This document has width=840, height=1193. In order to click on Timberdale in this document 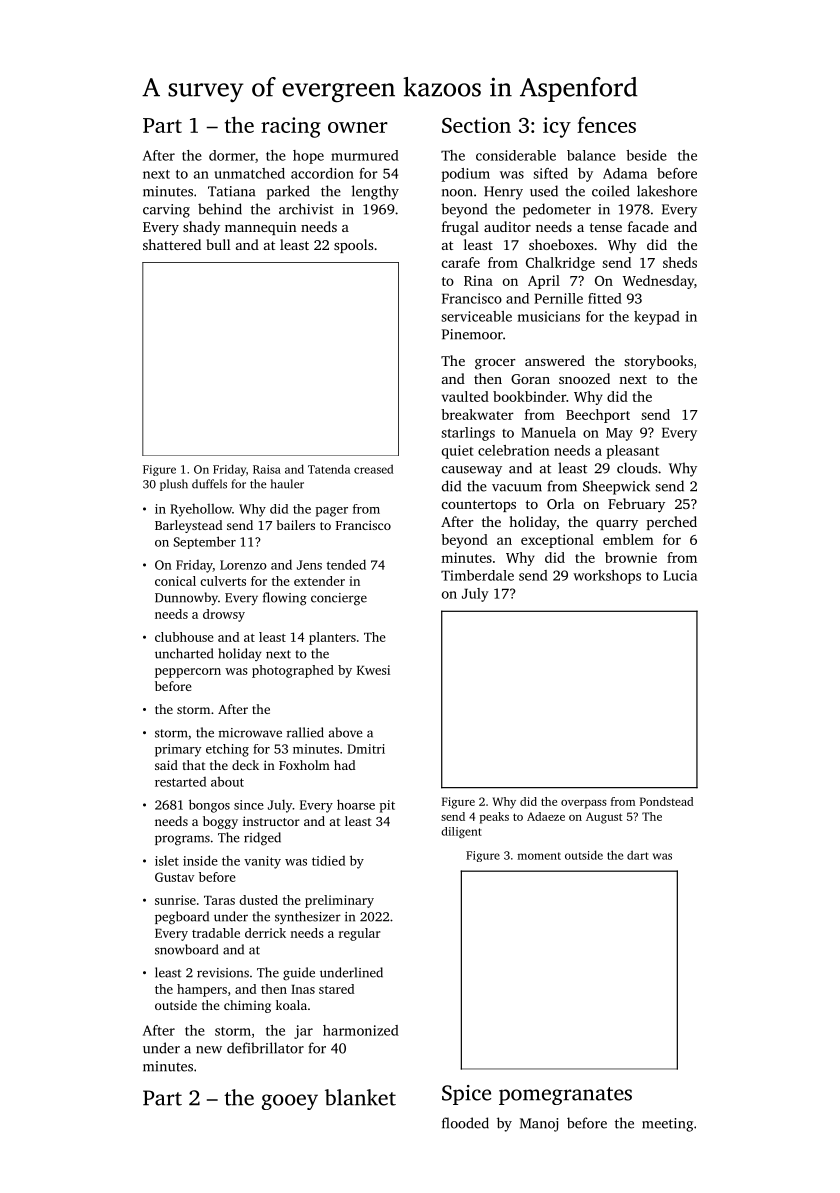, I will do `click(477, 575)`.
